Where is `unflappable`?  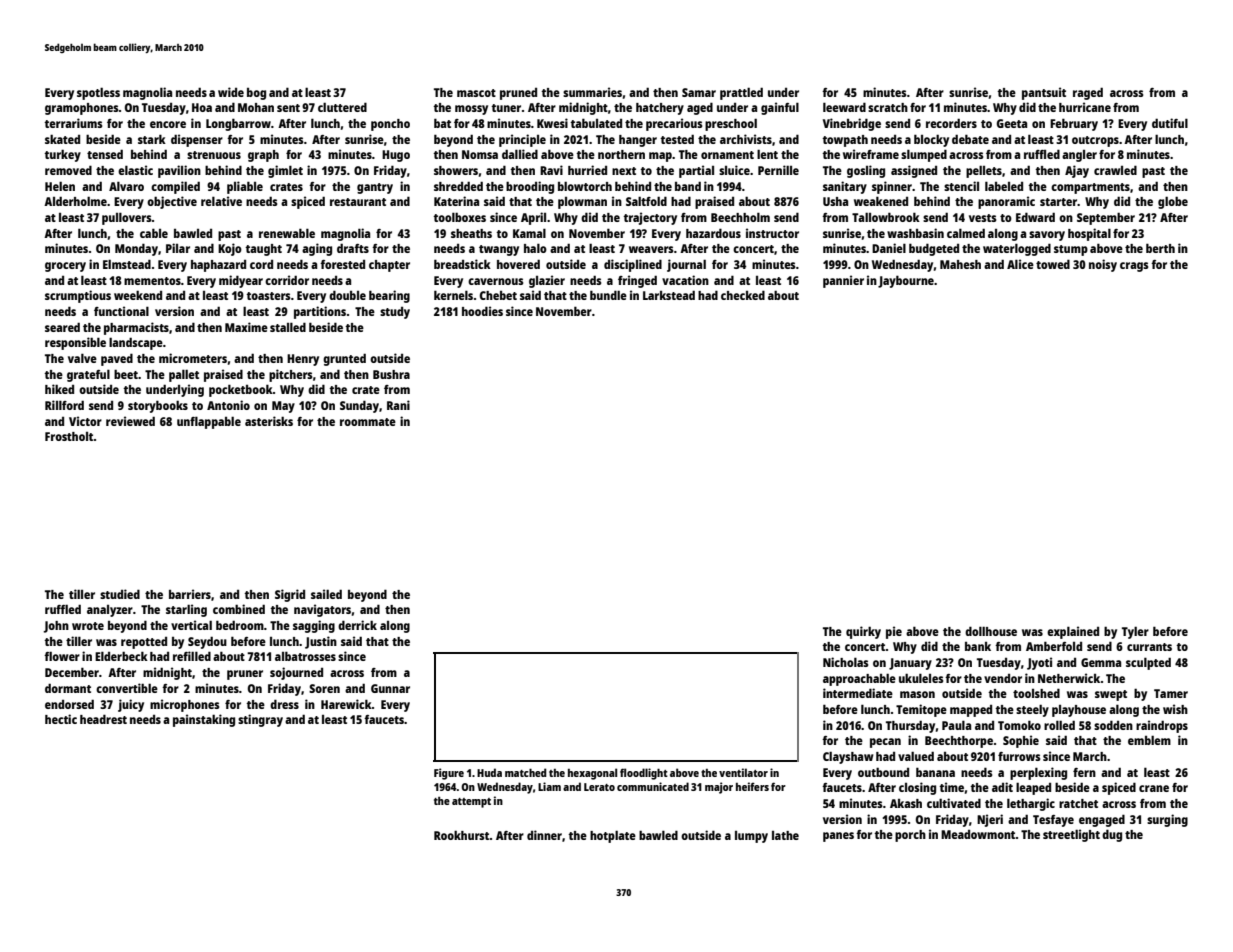
unflappable is located at coordinates (209, 422).
